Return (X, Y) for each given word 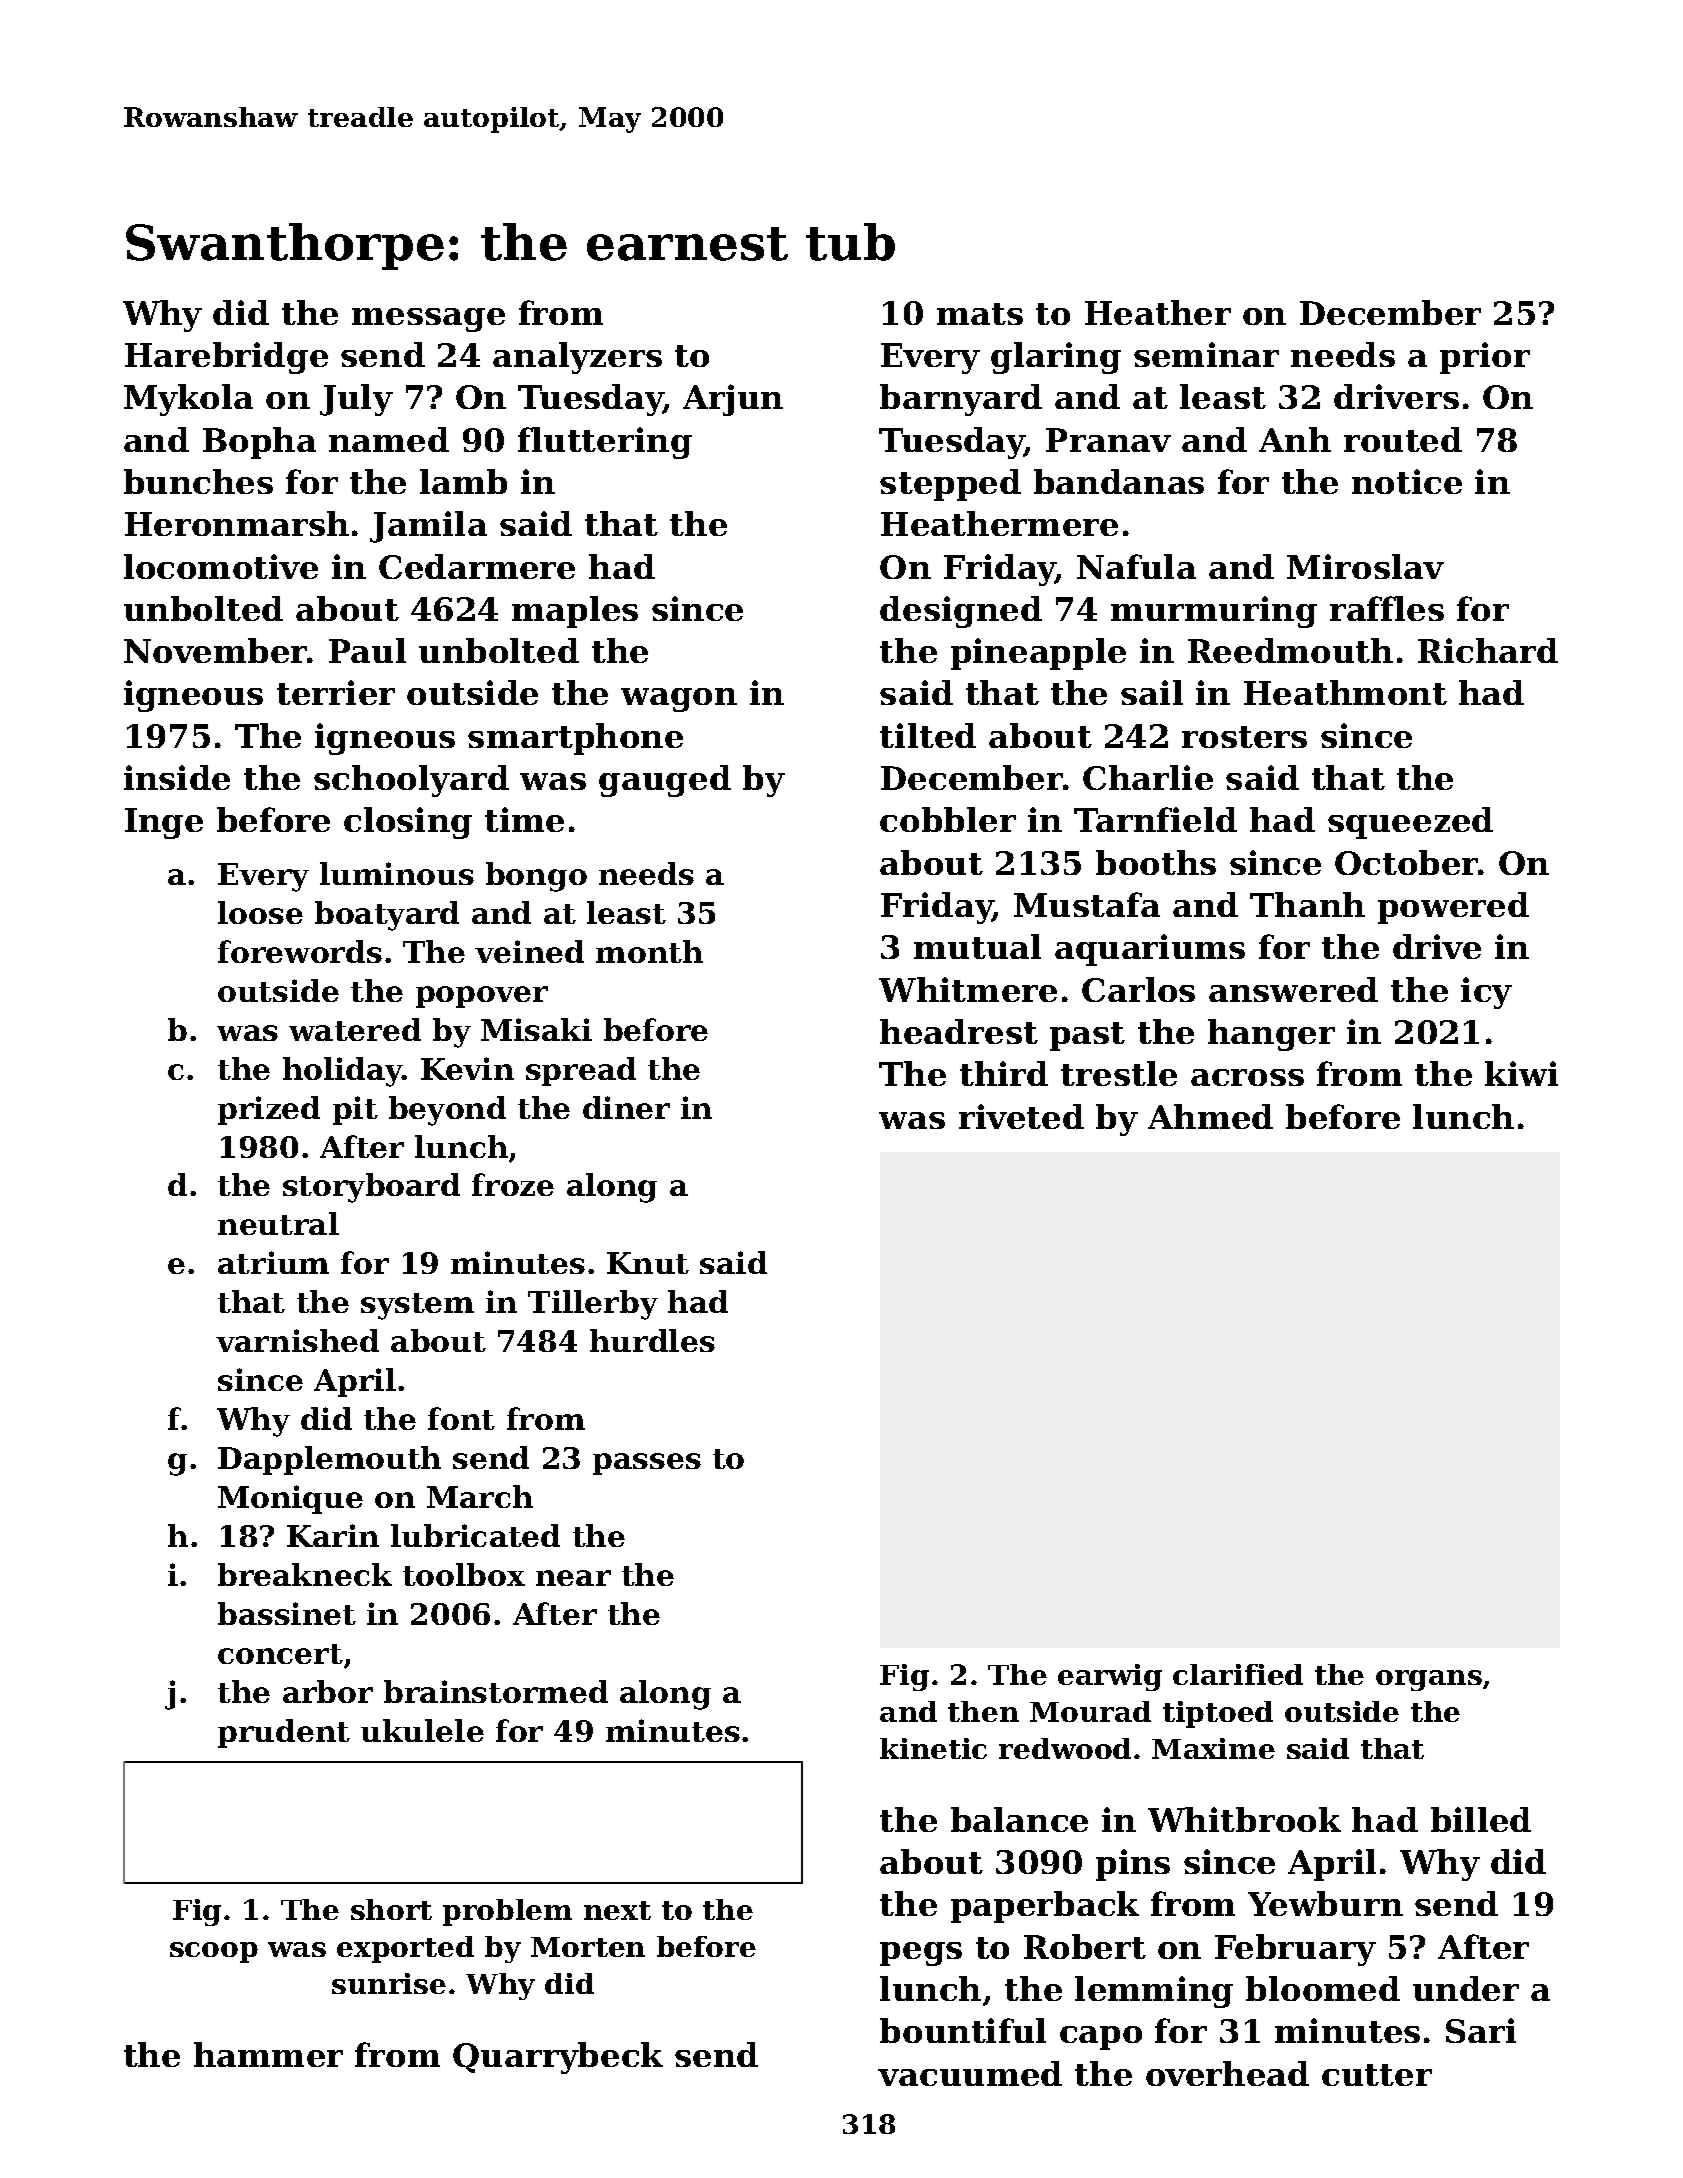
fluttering (605, 443)
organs (1429, 1680)
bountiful (963, 2030)
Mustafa (1087, 904)
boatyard (387, 916)
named (389, 439)
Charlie (1148, 777)
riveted (1021, 1116)
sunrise (389, 1983)
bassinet (287, 1613)
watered (355, 1029)
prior (1485, 358)
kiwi (1521, 1073)
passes (647, 1464)
